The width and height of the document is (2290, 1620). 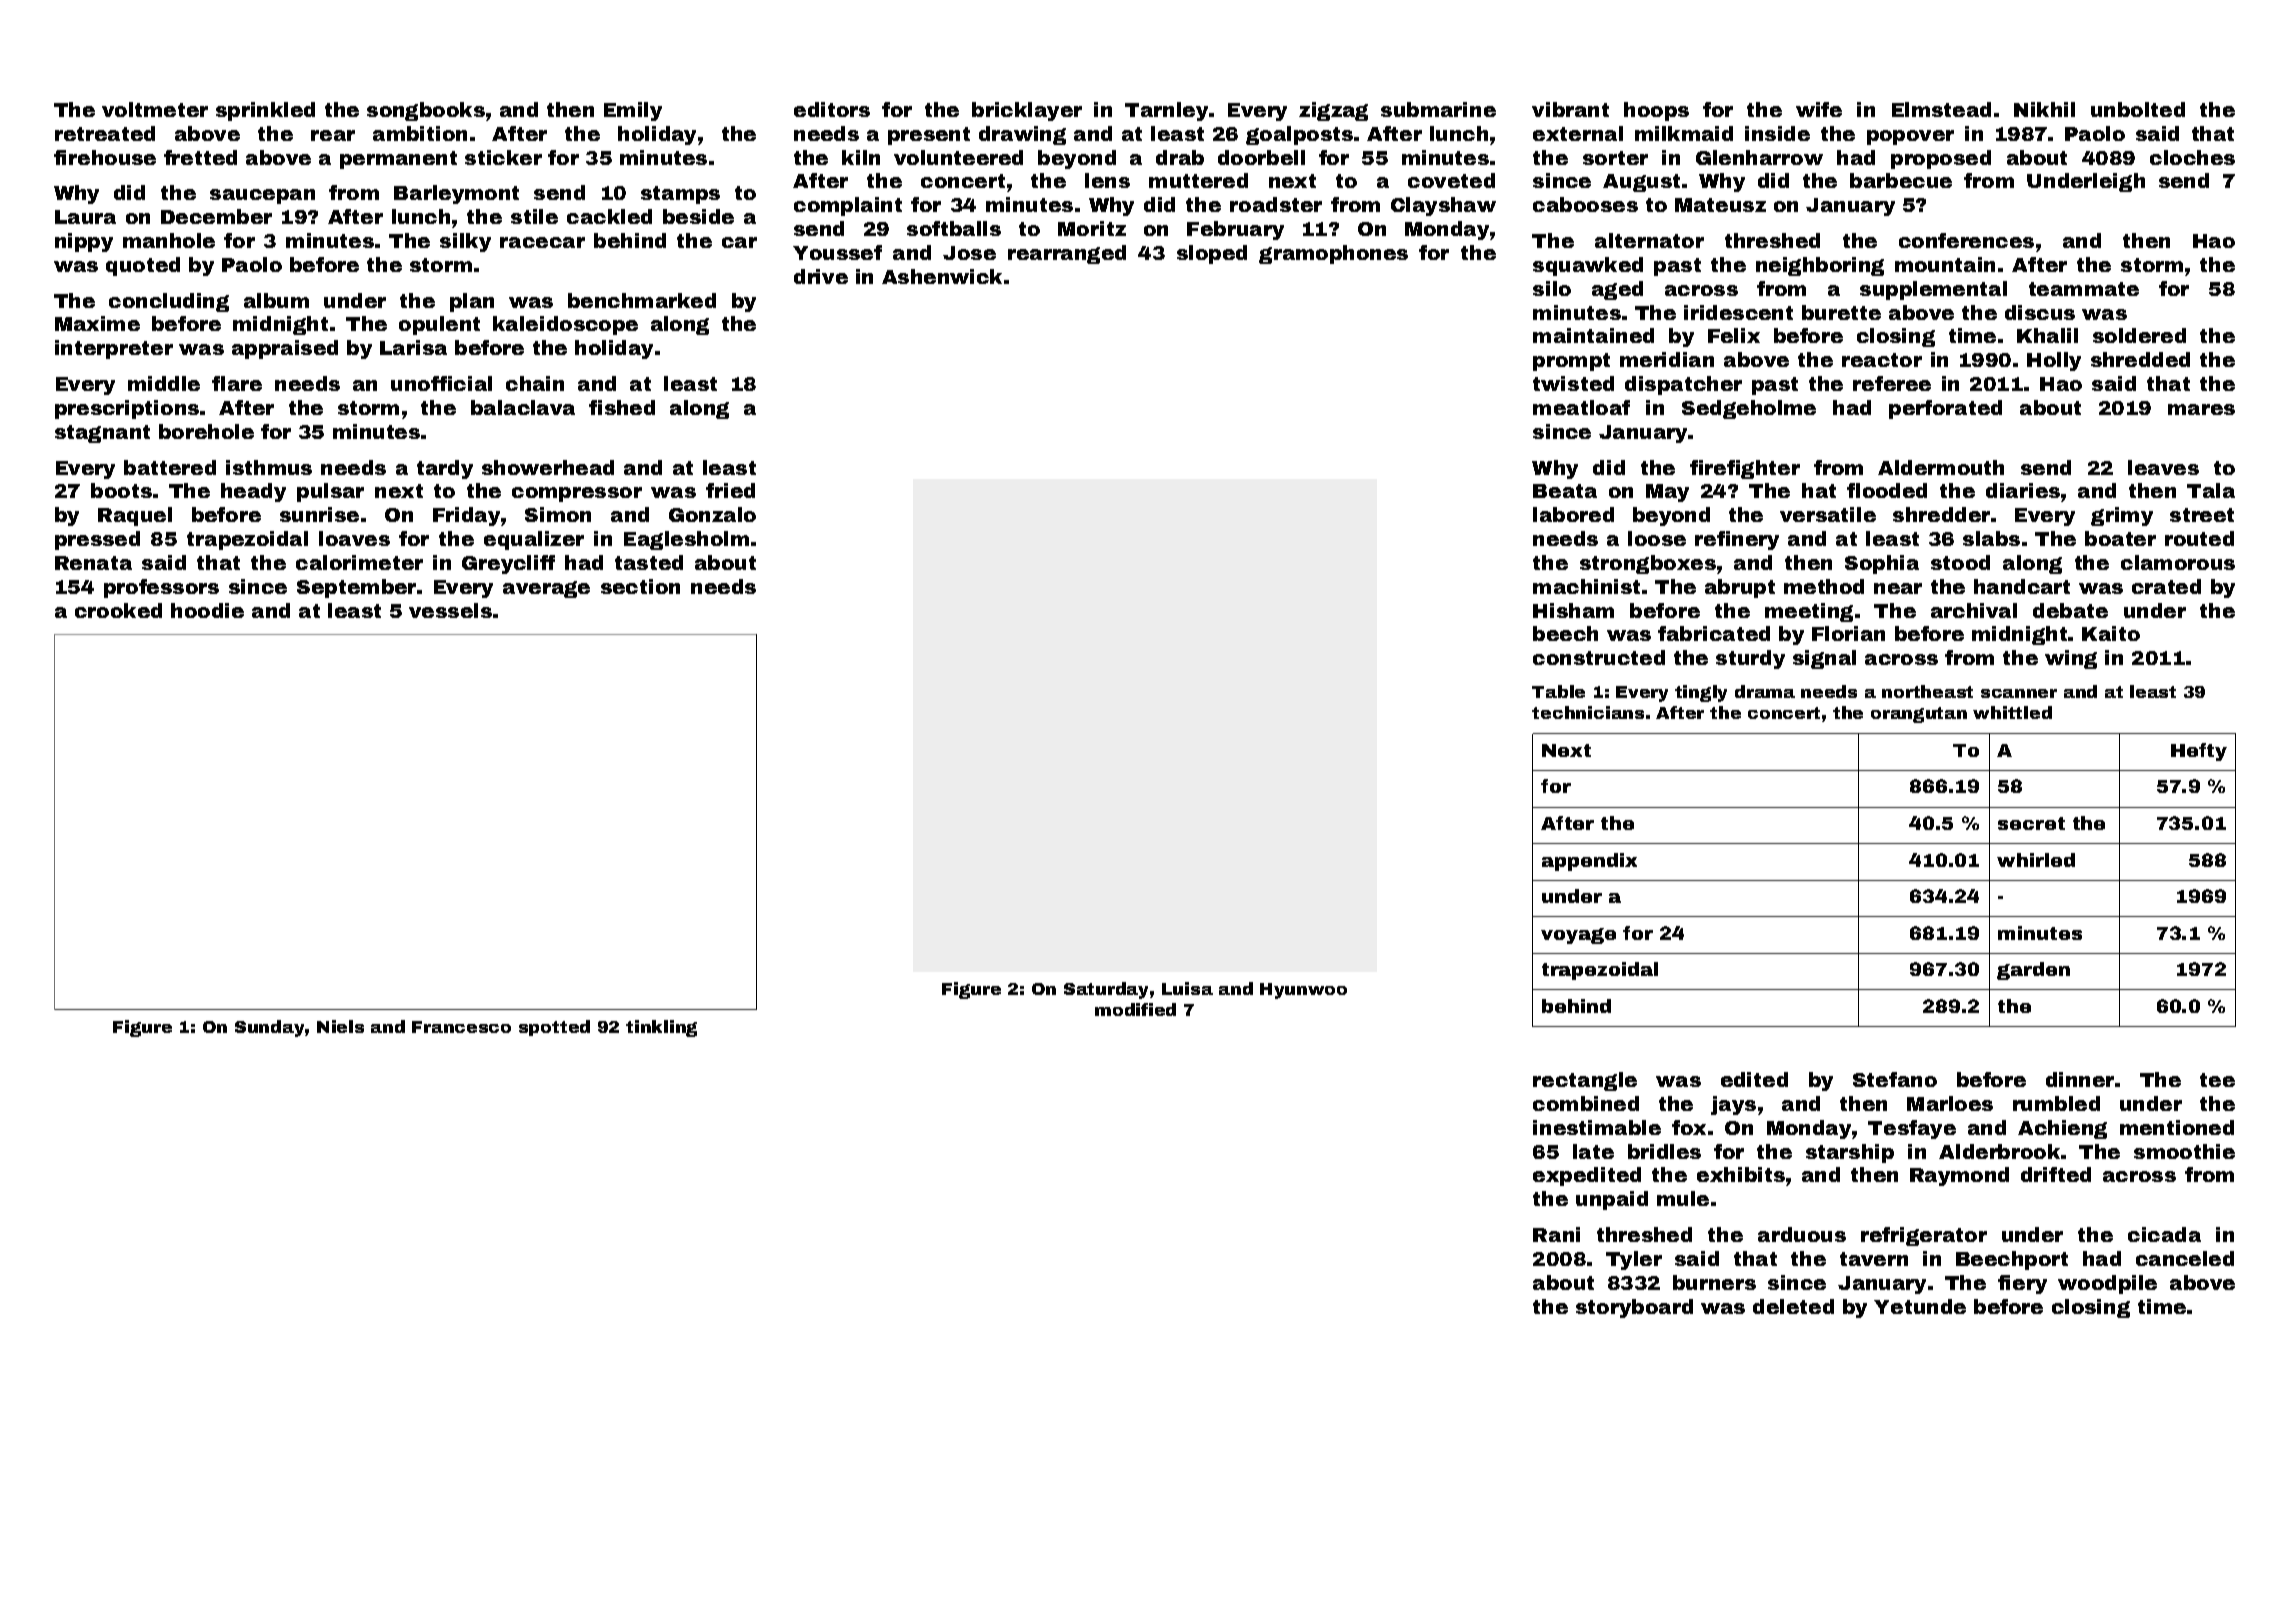 What do you see at coordinates (2056, 1103) in the document?
I see `rumbled` at bounding box center [2056, 1103].
